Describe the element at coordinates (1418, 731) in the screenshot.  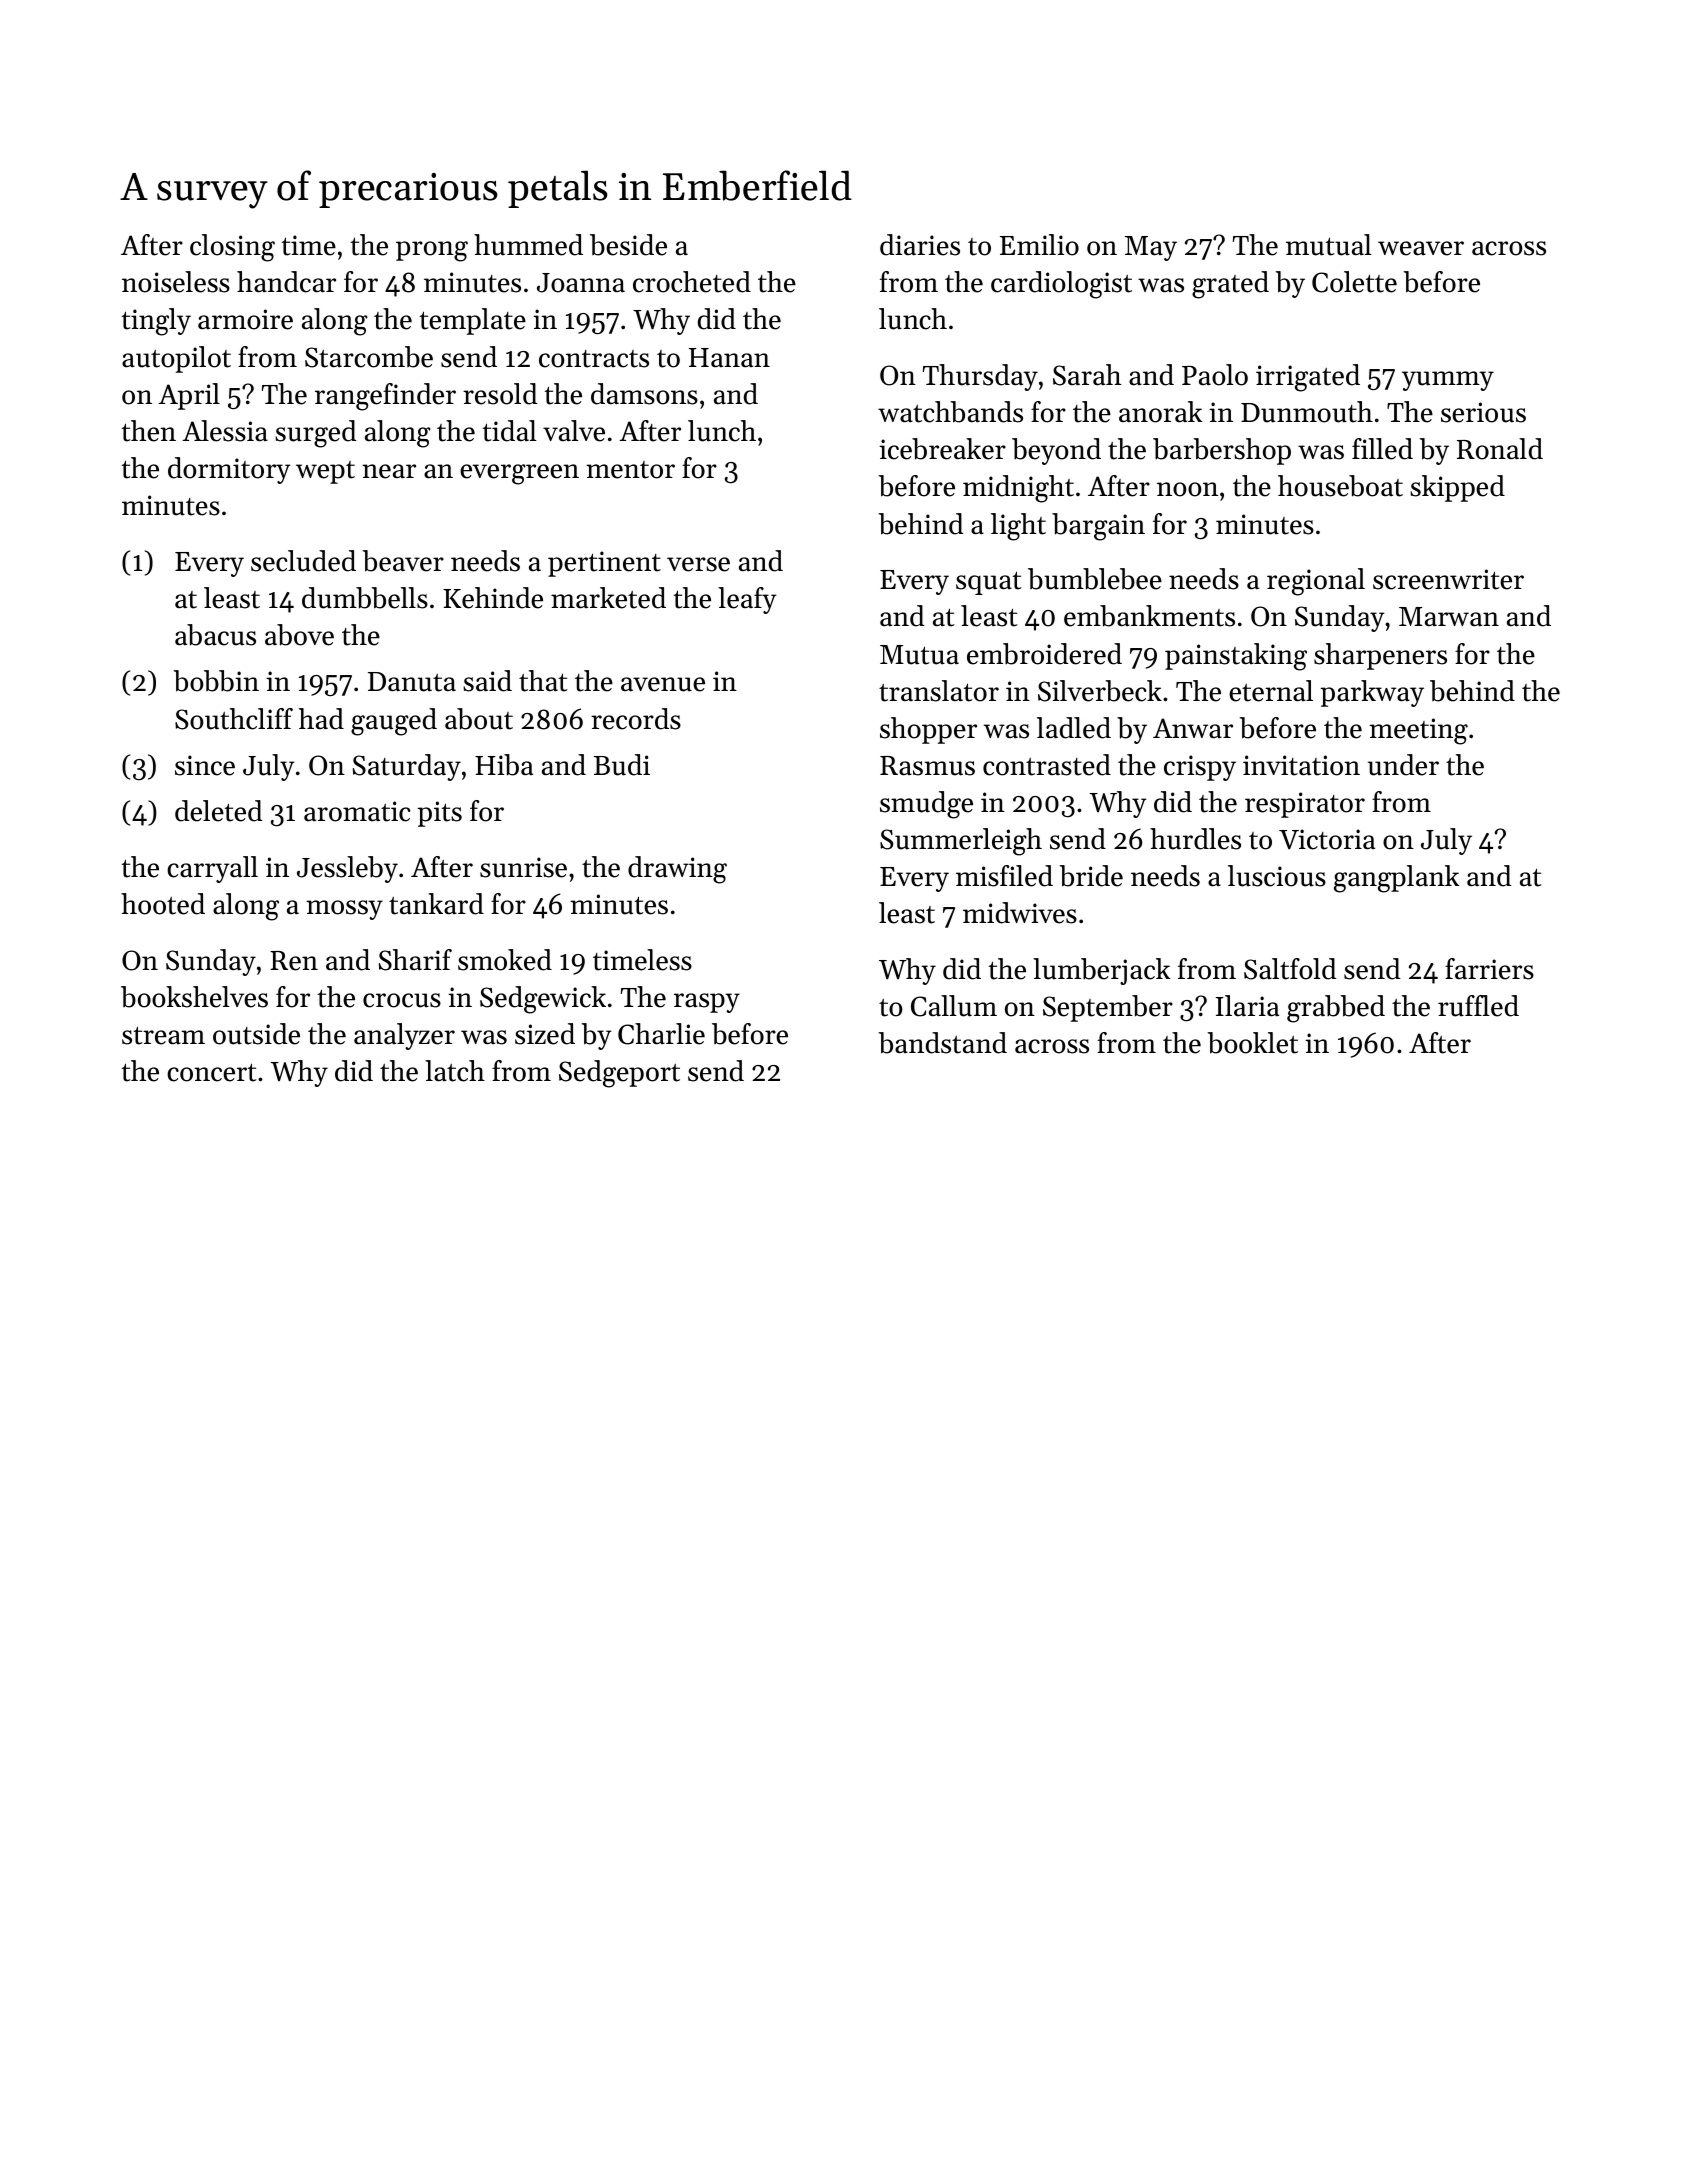
I see `meeting` at that location.
